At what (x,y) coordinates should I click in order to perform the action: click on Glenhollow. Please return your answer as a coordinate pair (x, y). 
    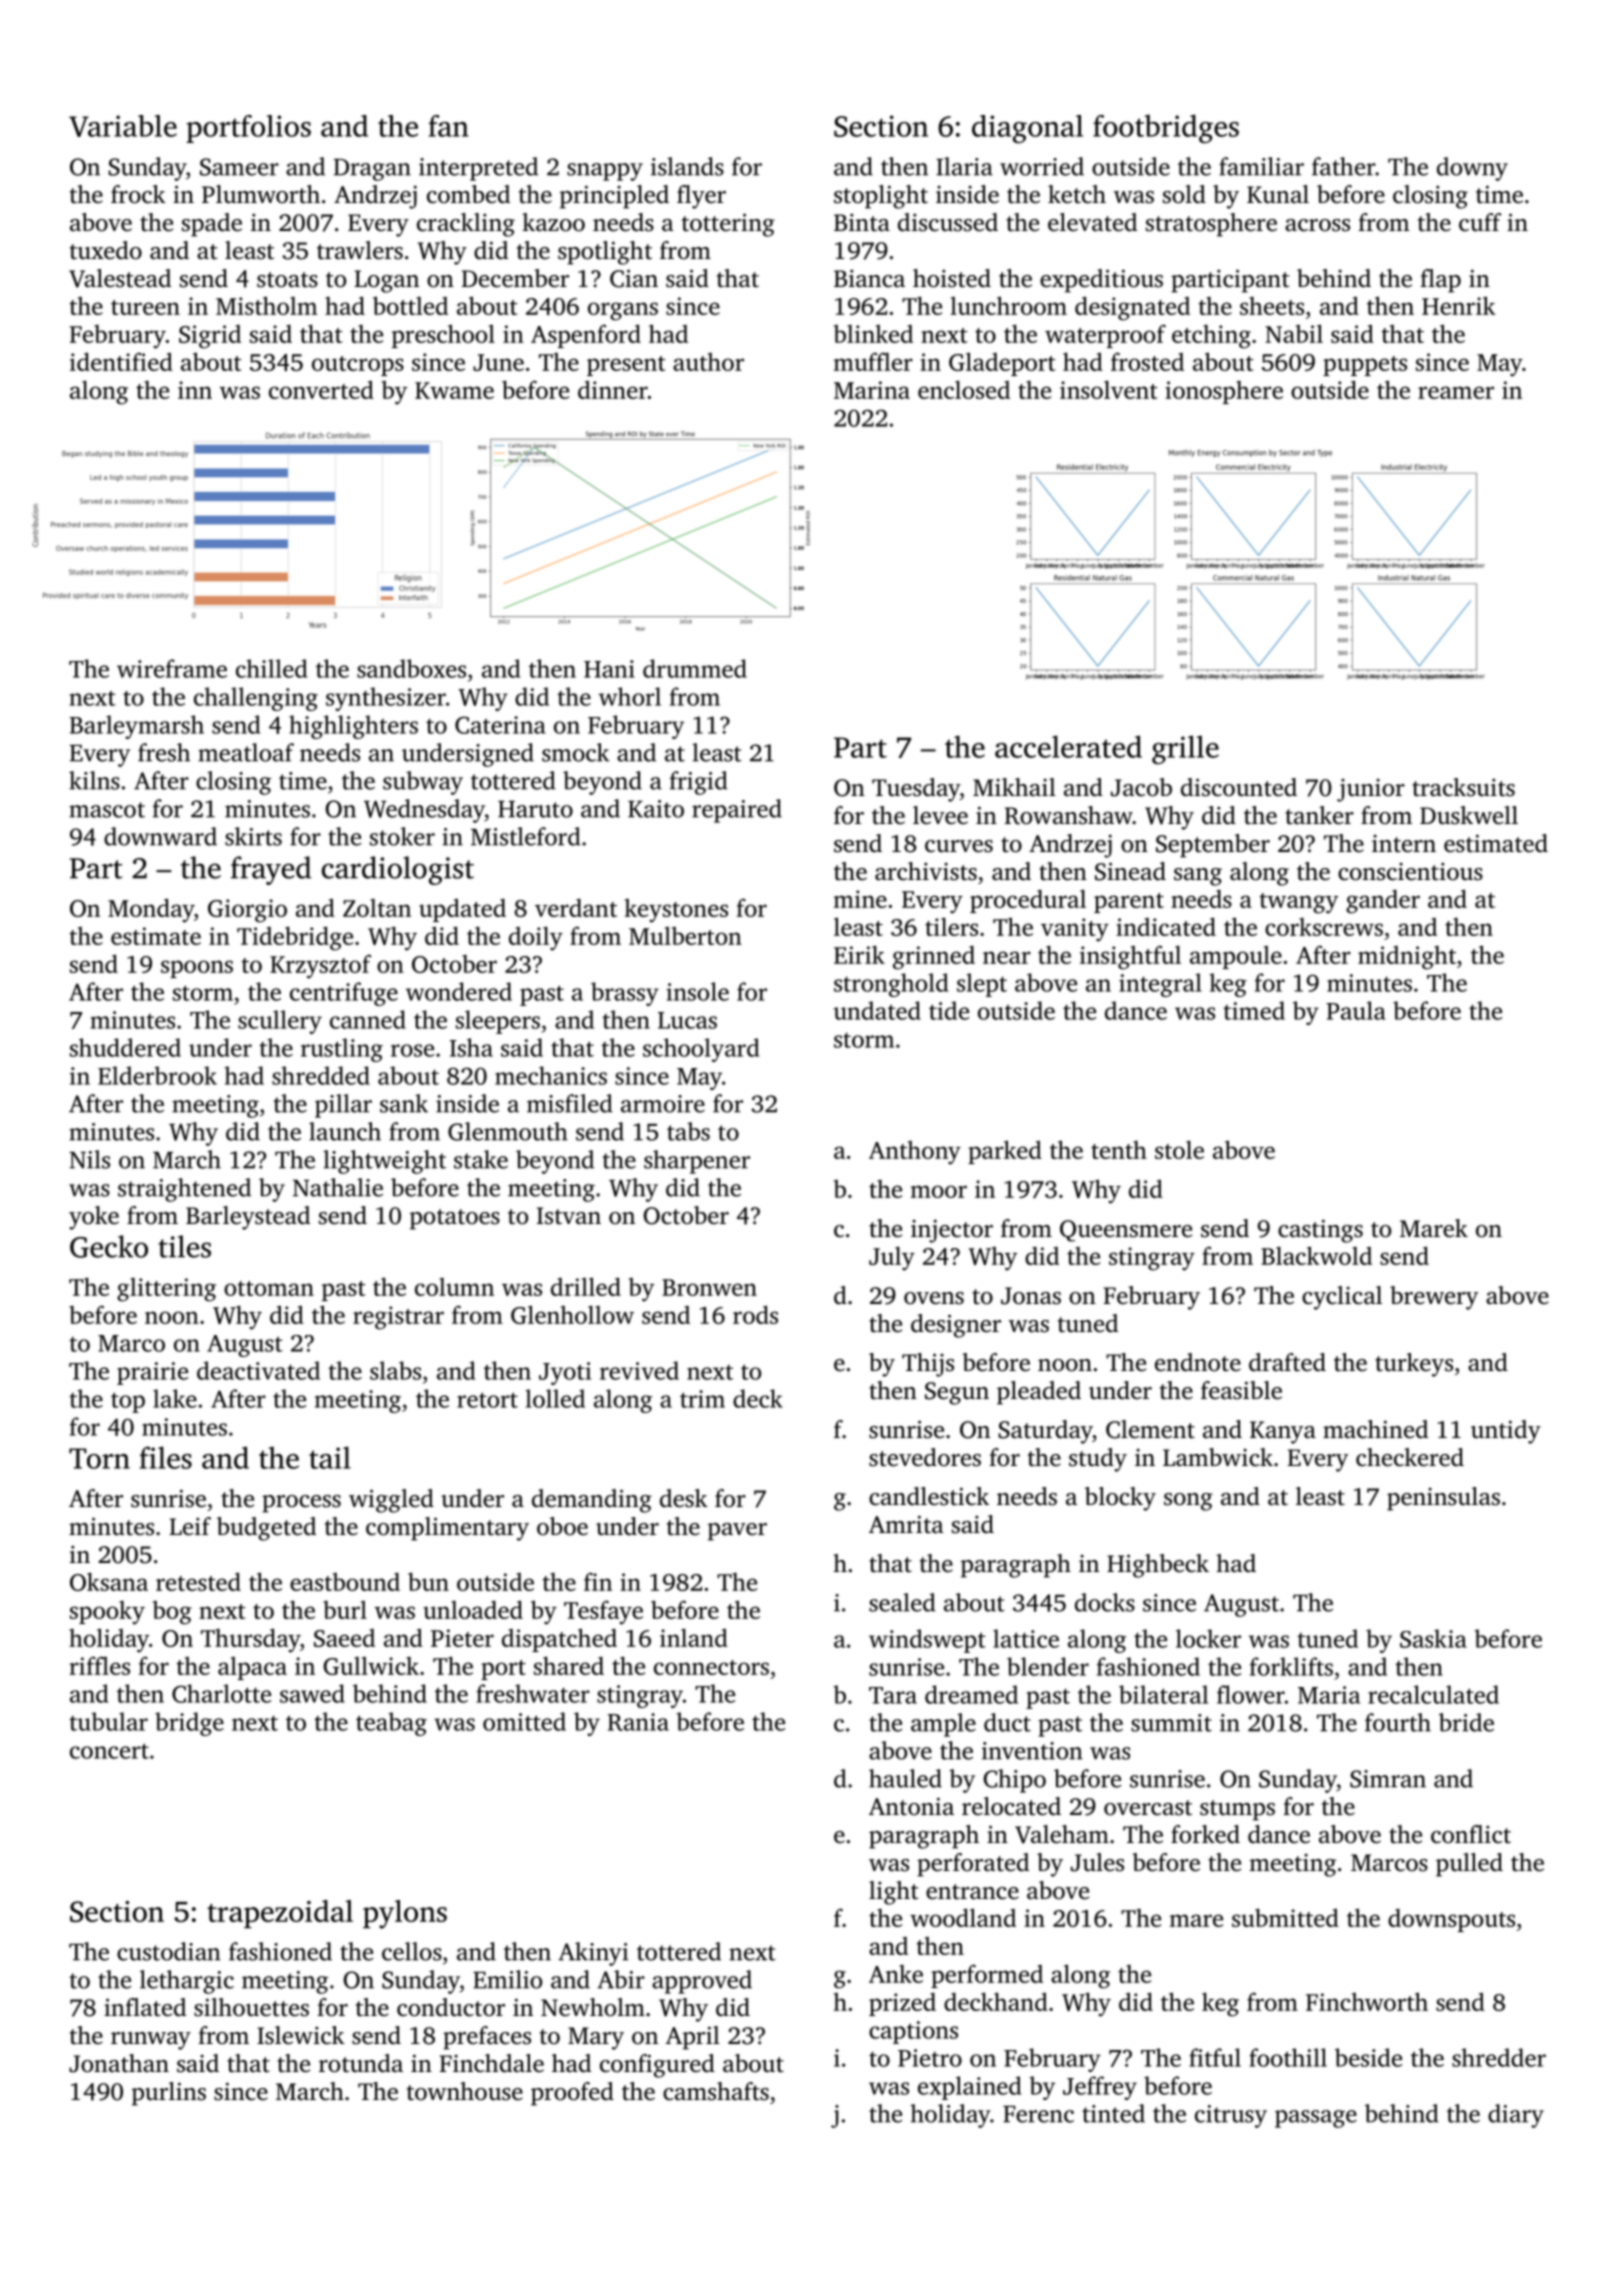
    Looking at the image, I should click on (572, 1314).
